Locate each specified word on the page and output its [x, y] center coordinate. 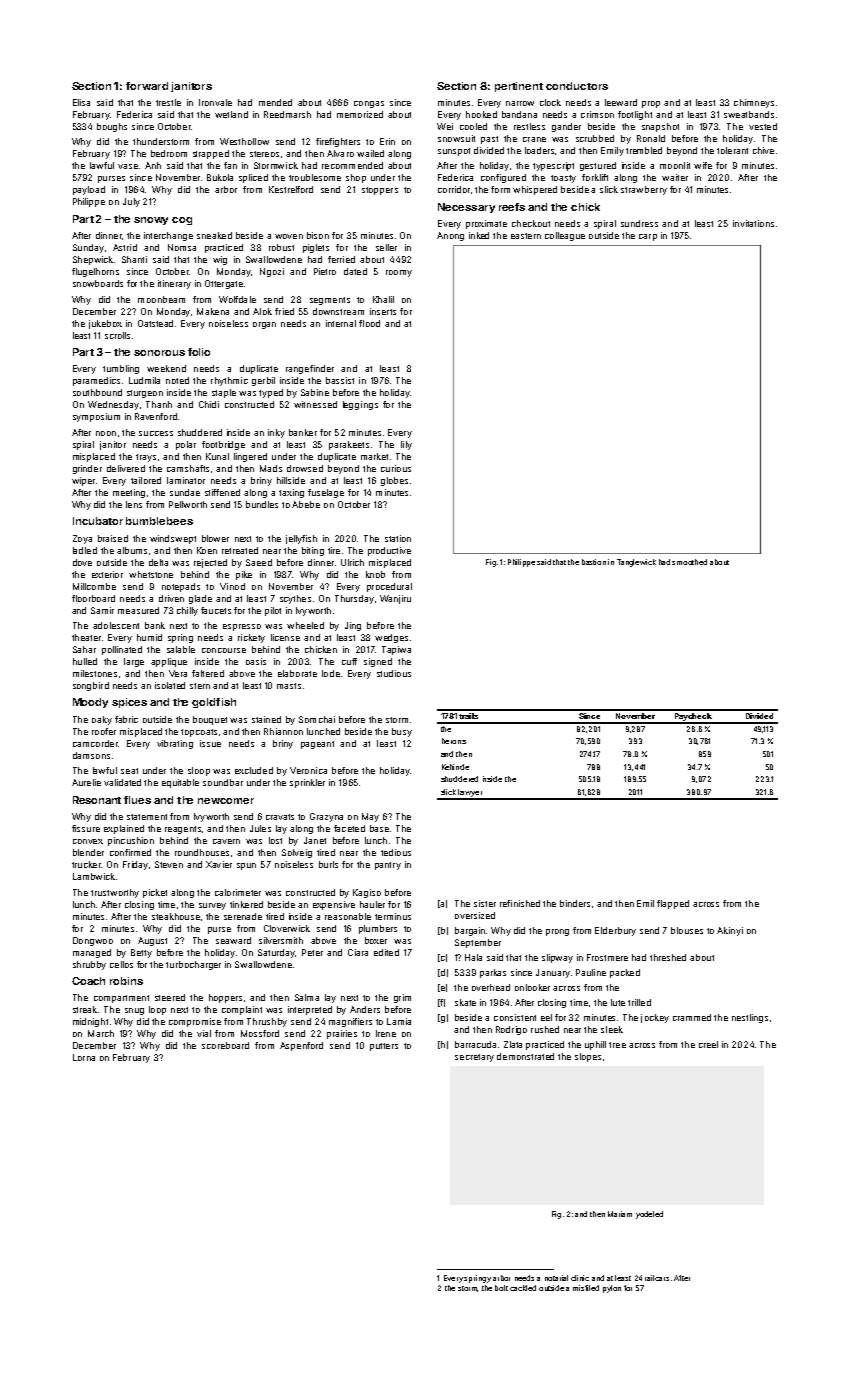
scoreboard [225, 1045]
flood [369, 323]
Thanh [159, 404]
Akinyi [730, 931]
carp [648, 237]
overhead [491, 987]
